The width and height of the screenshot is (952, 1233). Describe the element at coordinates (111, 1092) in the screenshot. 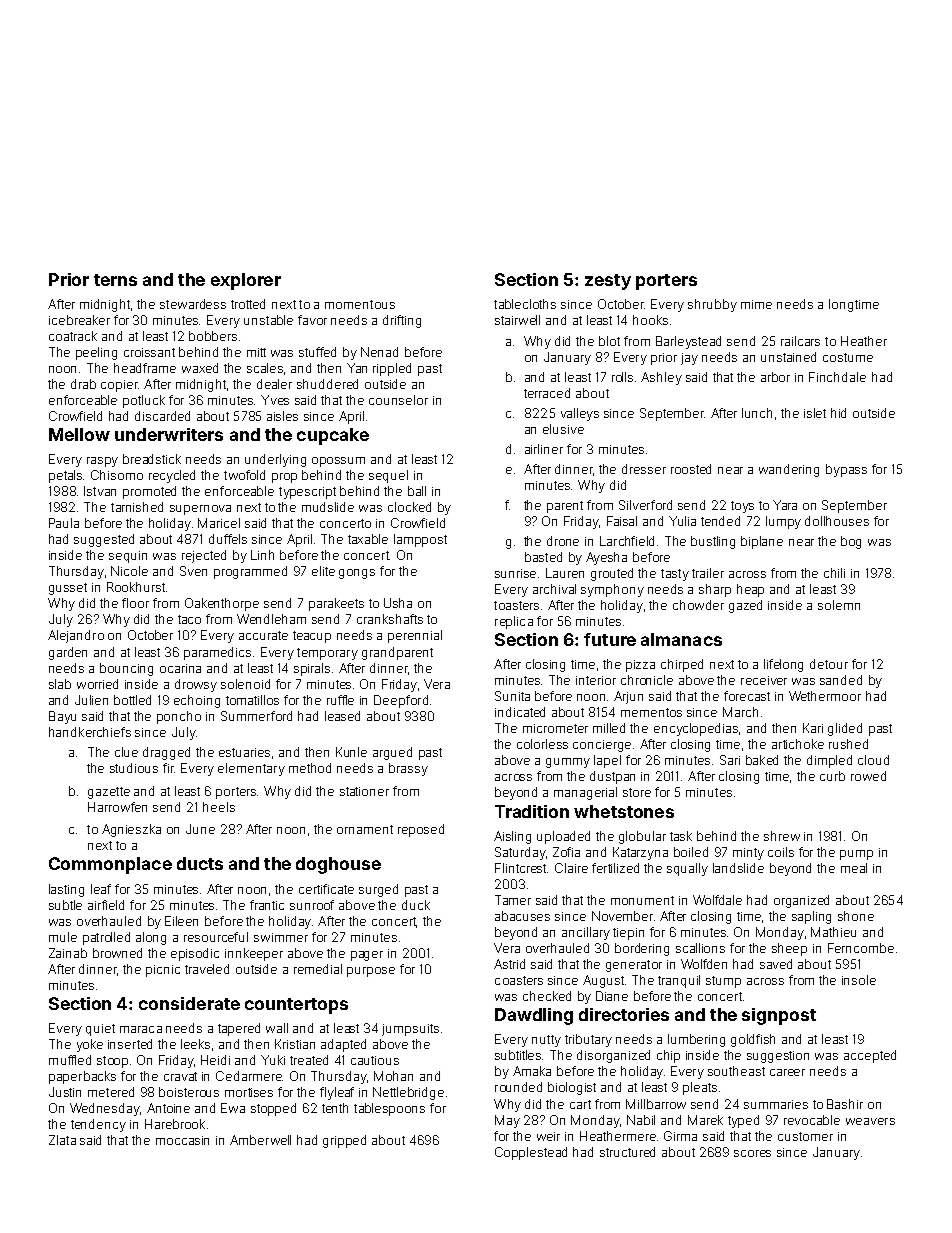

I see `metered` at that location.
